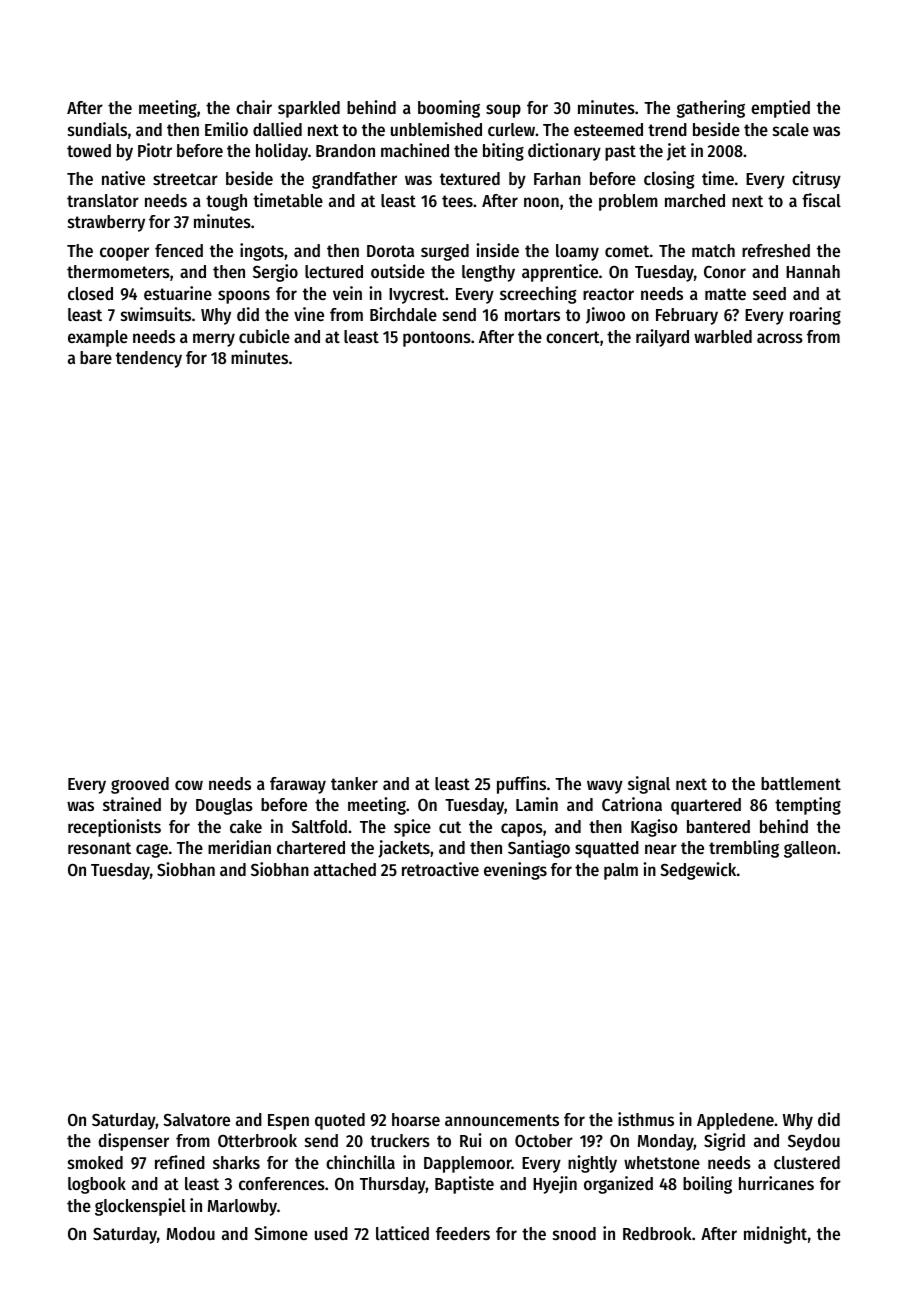 This document has width=908, height=1316. What do you see at coordinates (226, 202) in the document?
I see `tough` at bounding box center [226, 202].
